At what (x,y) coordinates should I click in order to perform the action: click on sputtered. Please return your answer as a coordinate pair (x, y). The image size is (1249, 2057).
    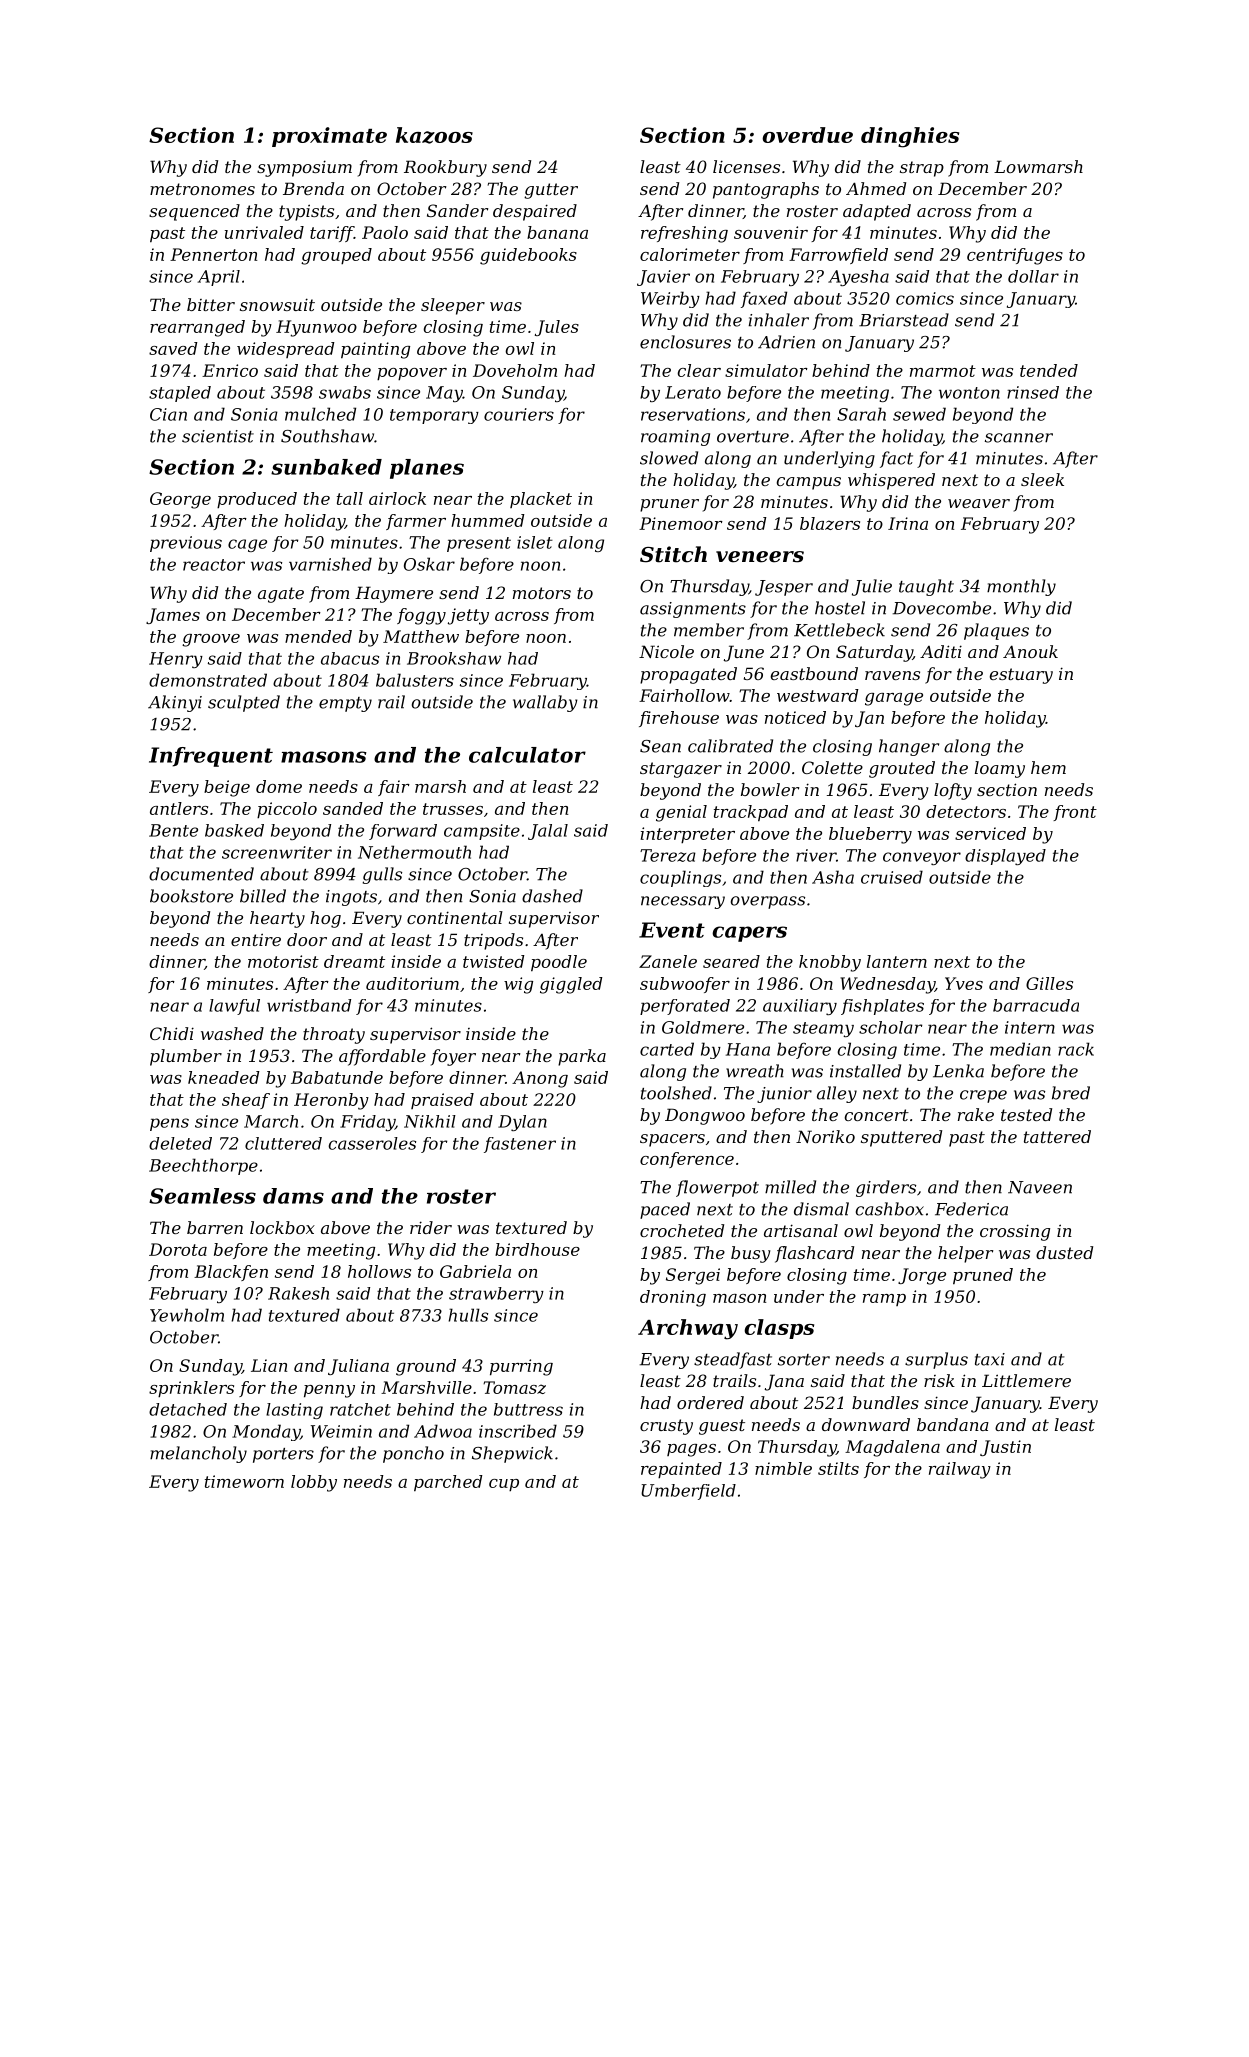
    Looking at the image, I should click on (901, 1138).
